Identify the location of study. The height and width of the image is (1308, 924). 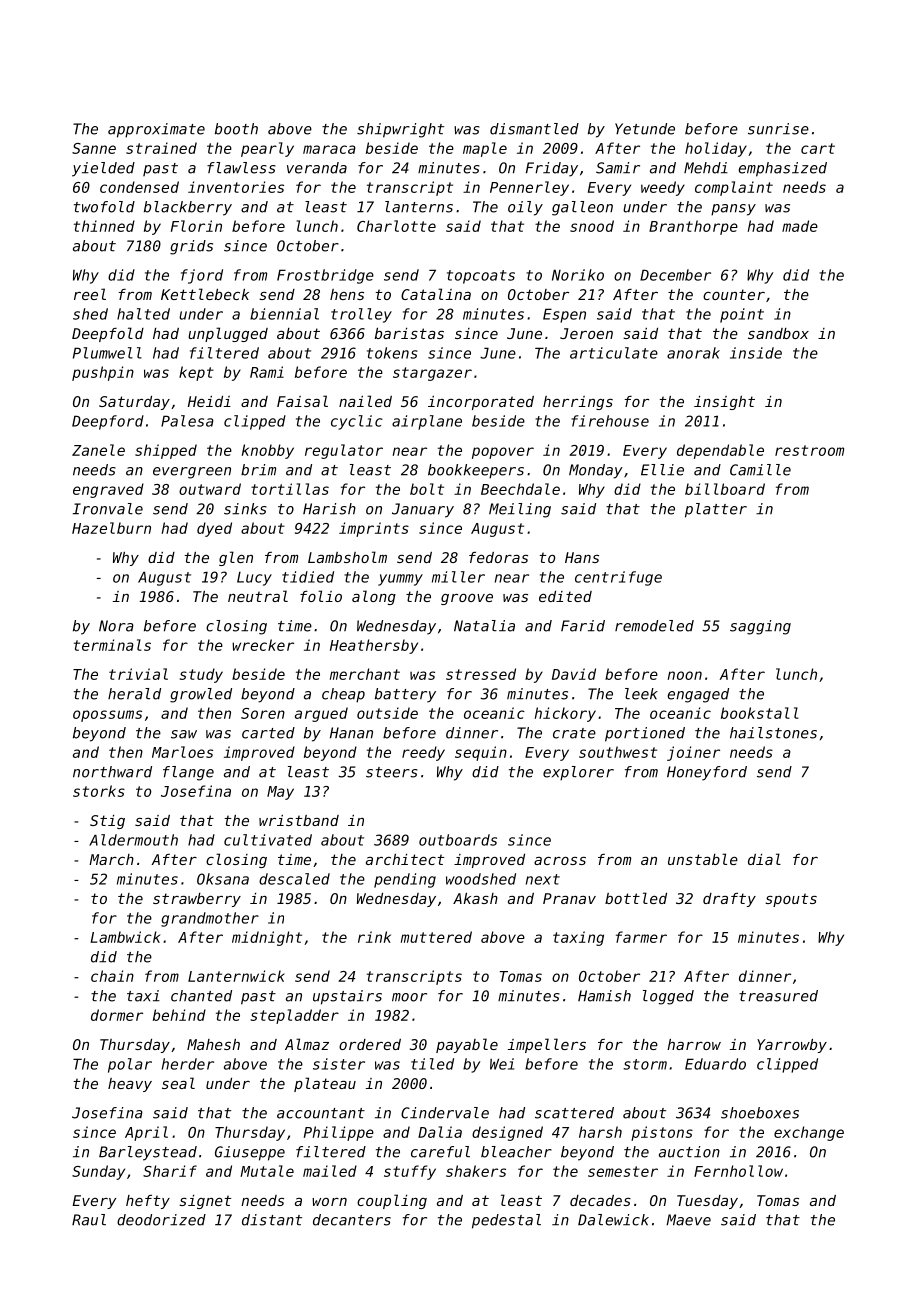
(201, 675).
